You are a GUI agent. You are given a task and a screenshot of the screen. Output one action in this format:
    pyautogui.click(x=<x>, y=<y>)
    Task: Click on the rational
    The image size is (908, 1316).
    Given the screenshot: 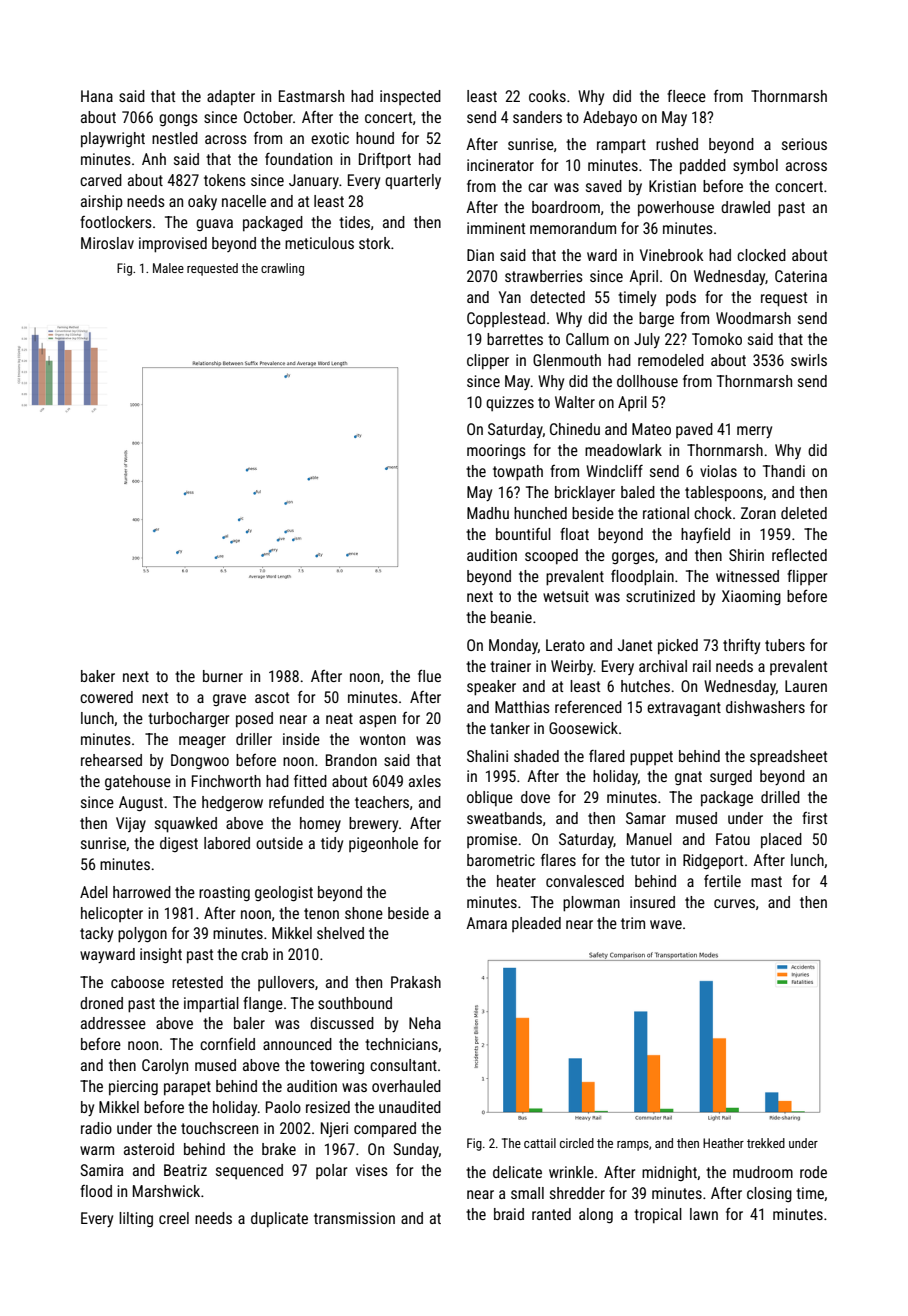 What is the action you would take?
    pyautogui.click(x=666, y=513)
